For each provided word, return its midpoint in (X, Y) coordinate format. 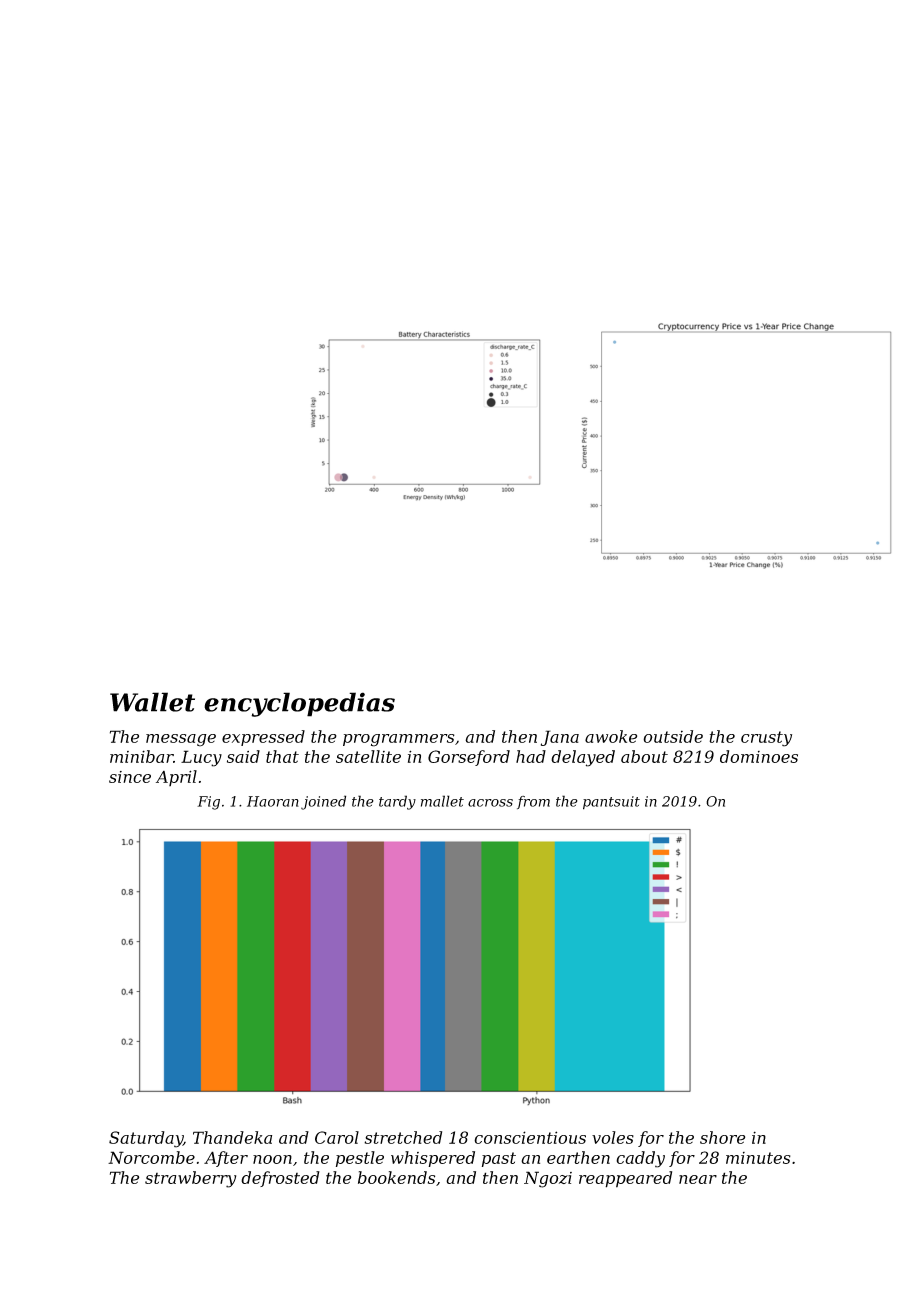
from (533, 802)
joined (323, 802)
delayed (583, 758)
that (282, 756)
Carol (337, 1137)
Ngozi (548, 1179)
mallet (442, 801)
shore (722, 1137)
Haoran (273, 801)
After (226, 1159)
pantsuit (611, 803)
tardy (397, 802)
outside (673, 736)
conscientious (530, 1137)
